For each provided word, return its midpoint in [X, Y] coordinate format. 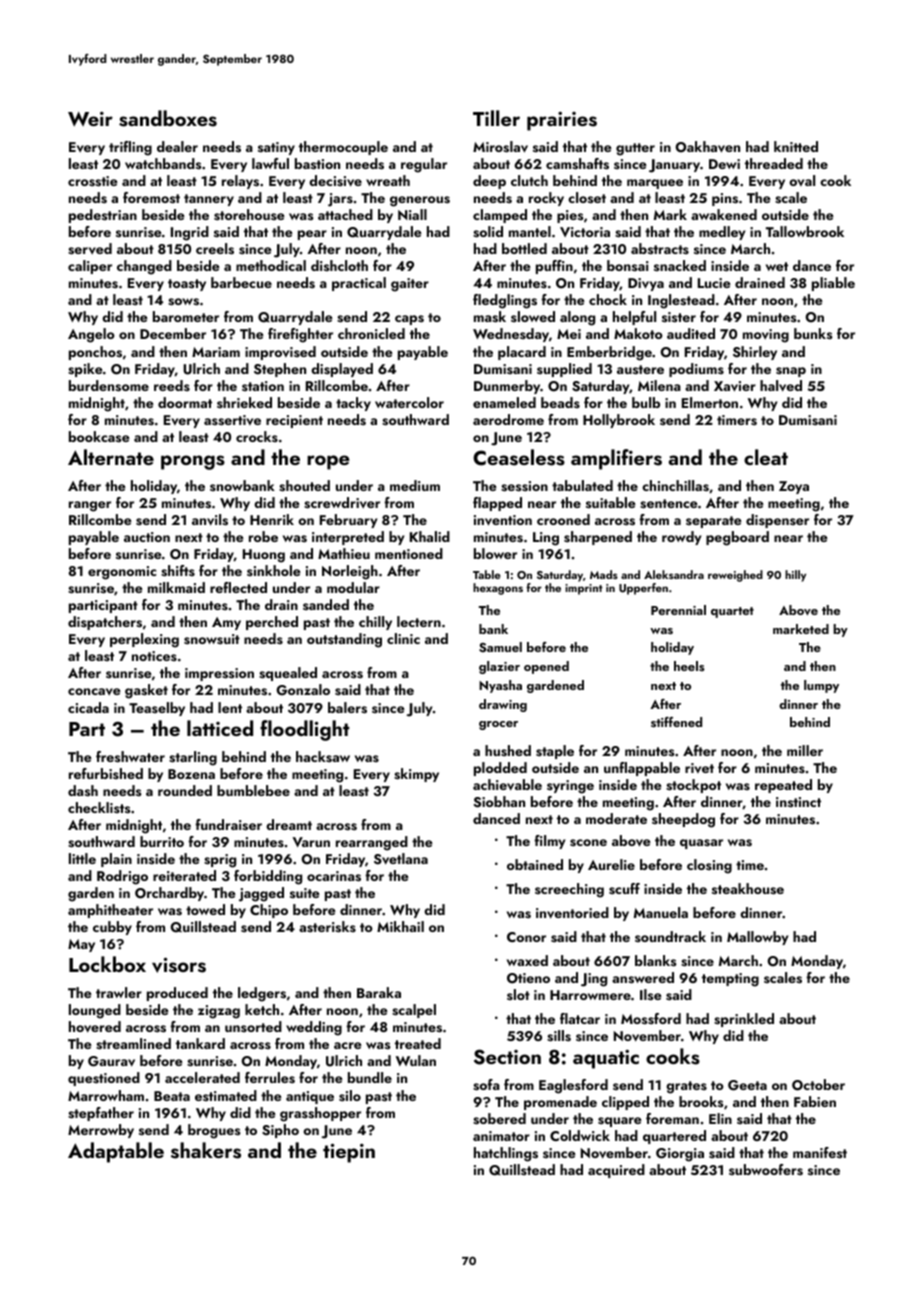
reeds [172, 385]
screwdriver [342, 503]
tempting [730, 980]
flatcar [580, 1018]
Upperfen [643, 589]
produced [177, 994]
